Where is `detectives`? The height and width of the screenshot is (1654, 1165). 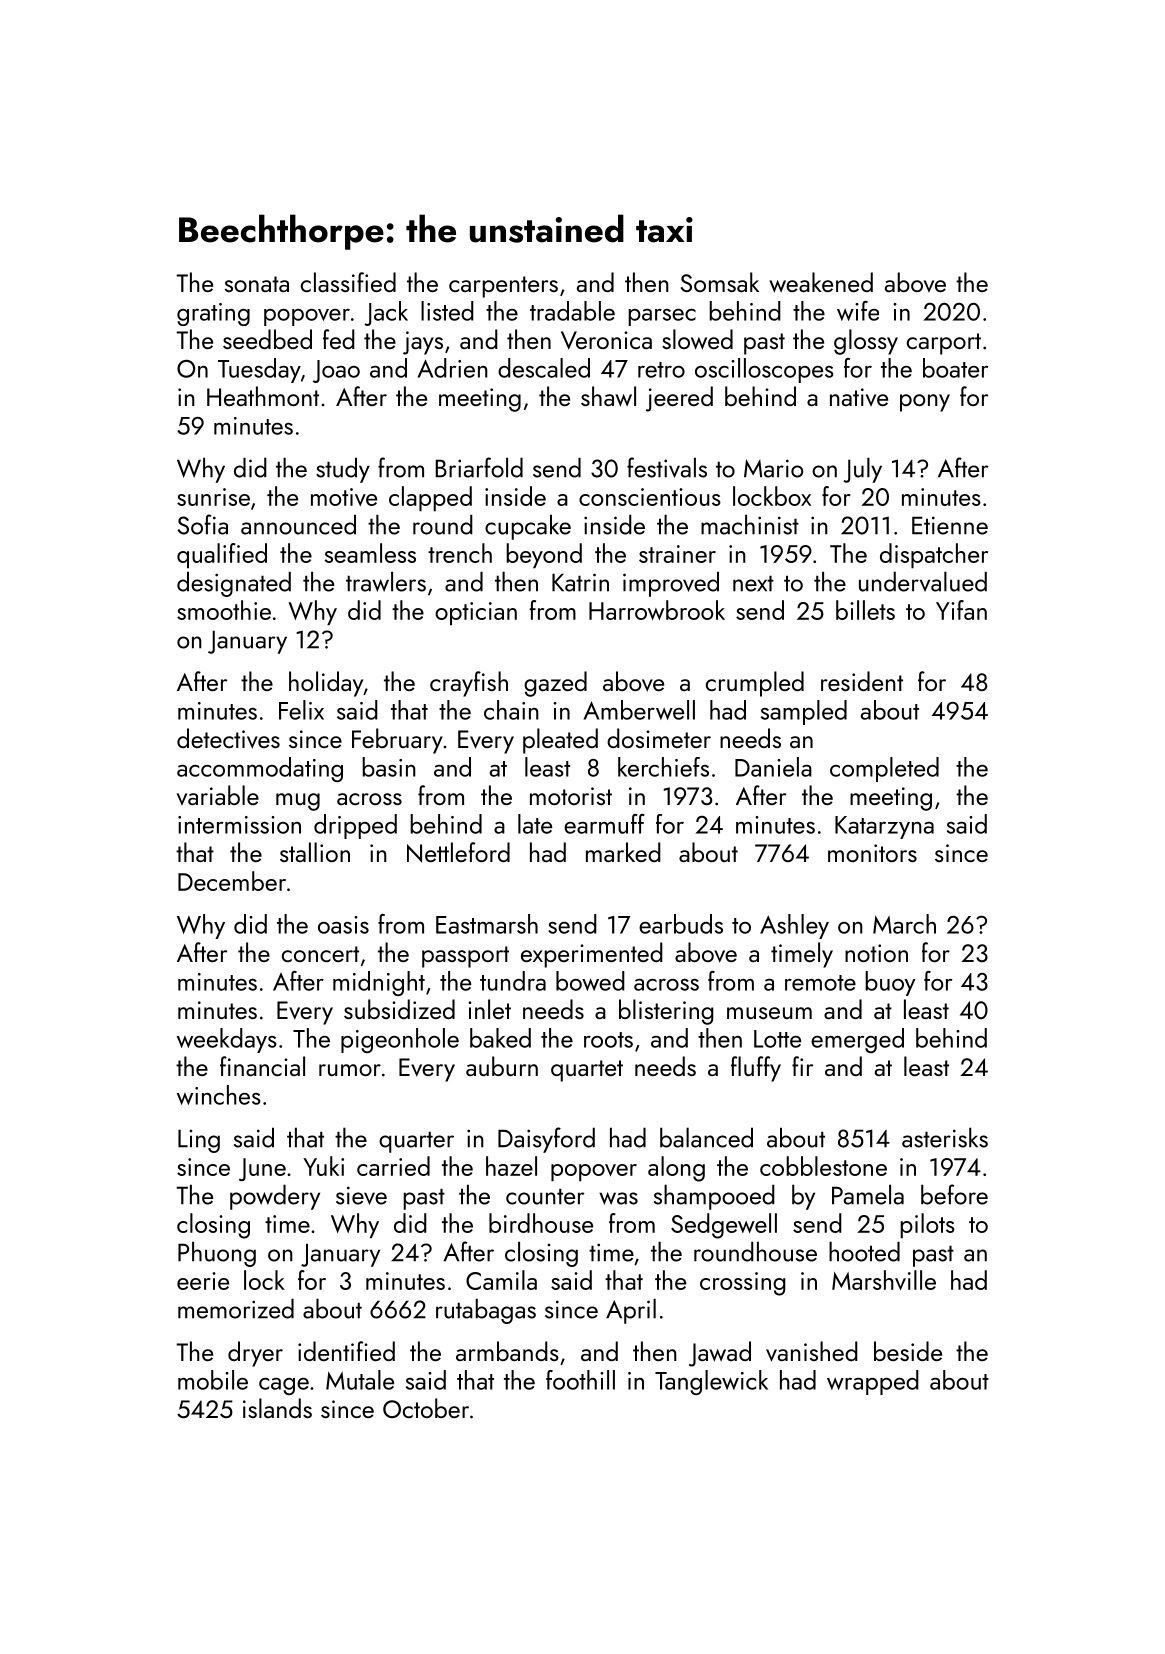
detectives is located at coordinates (228, 738).
